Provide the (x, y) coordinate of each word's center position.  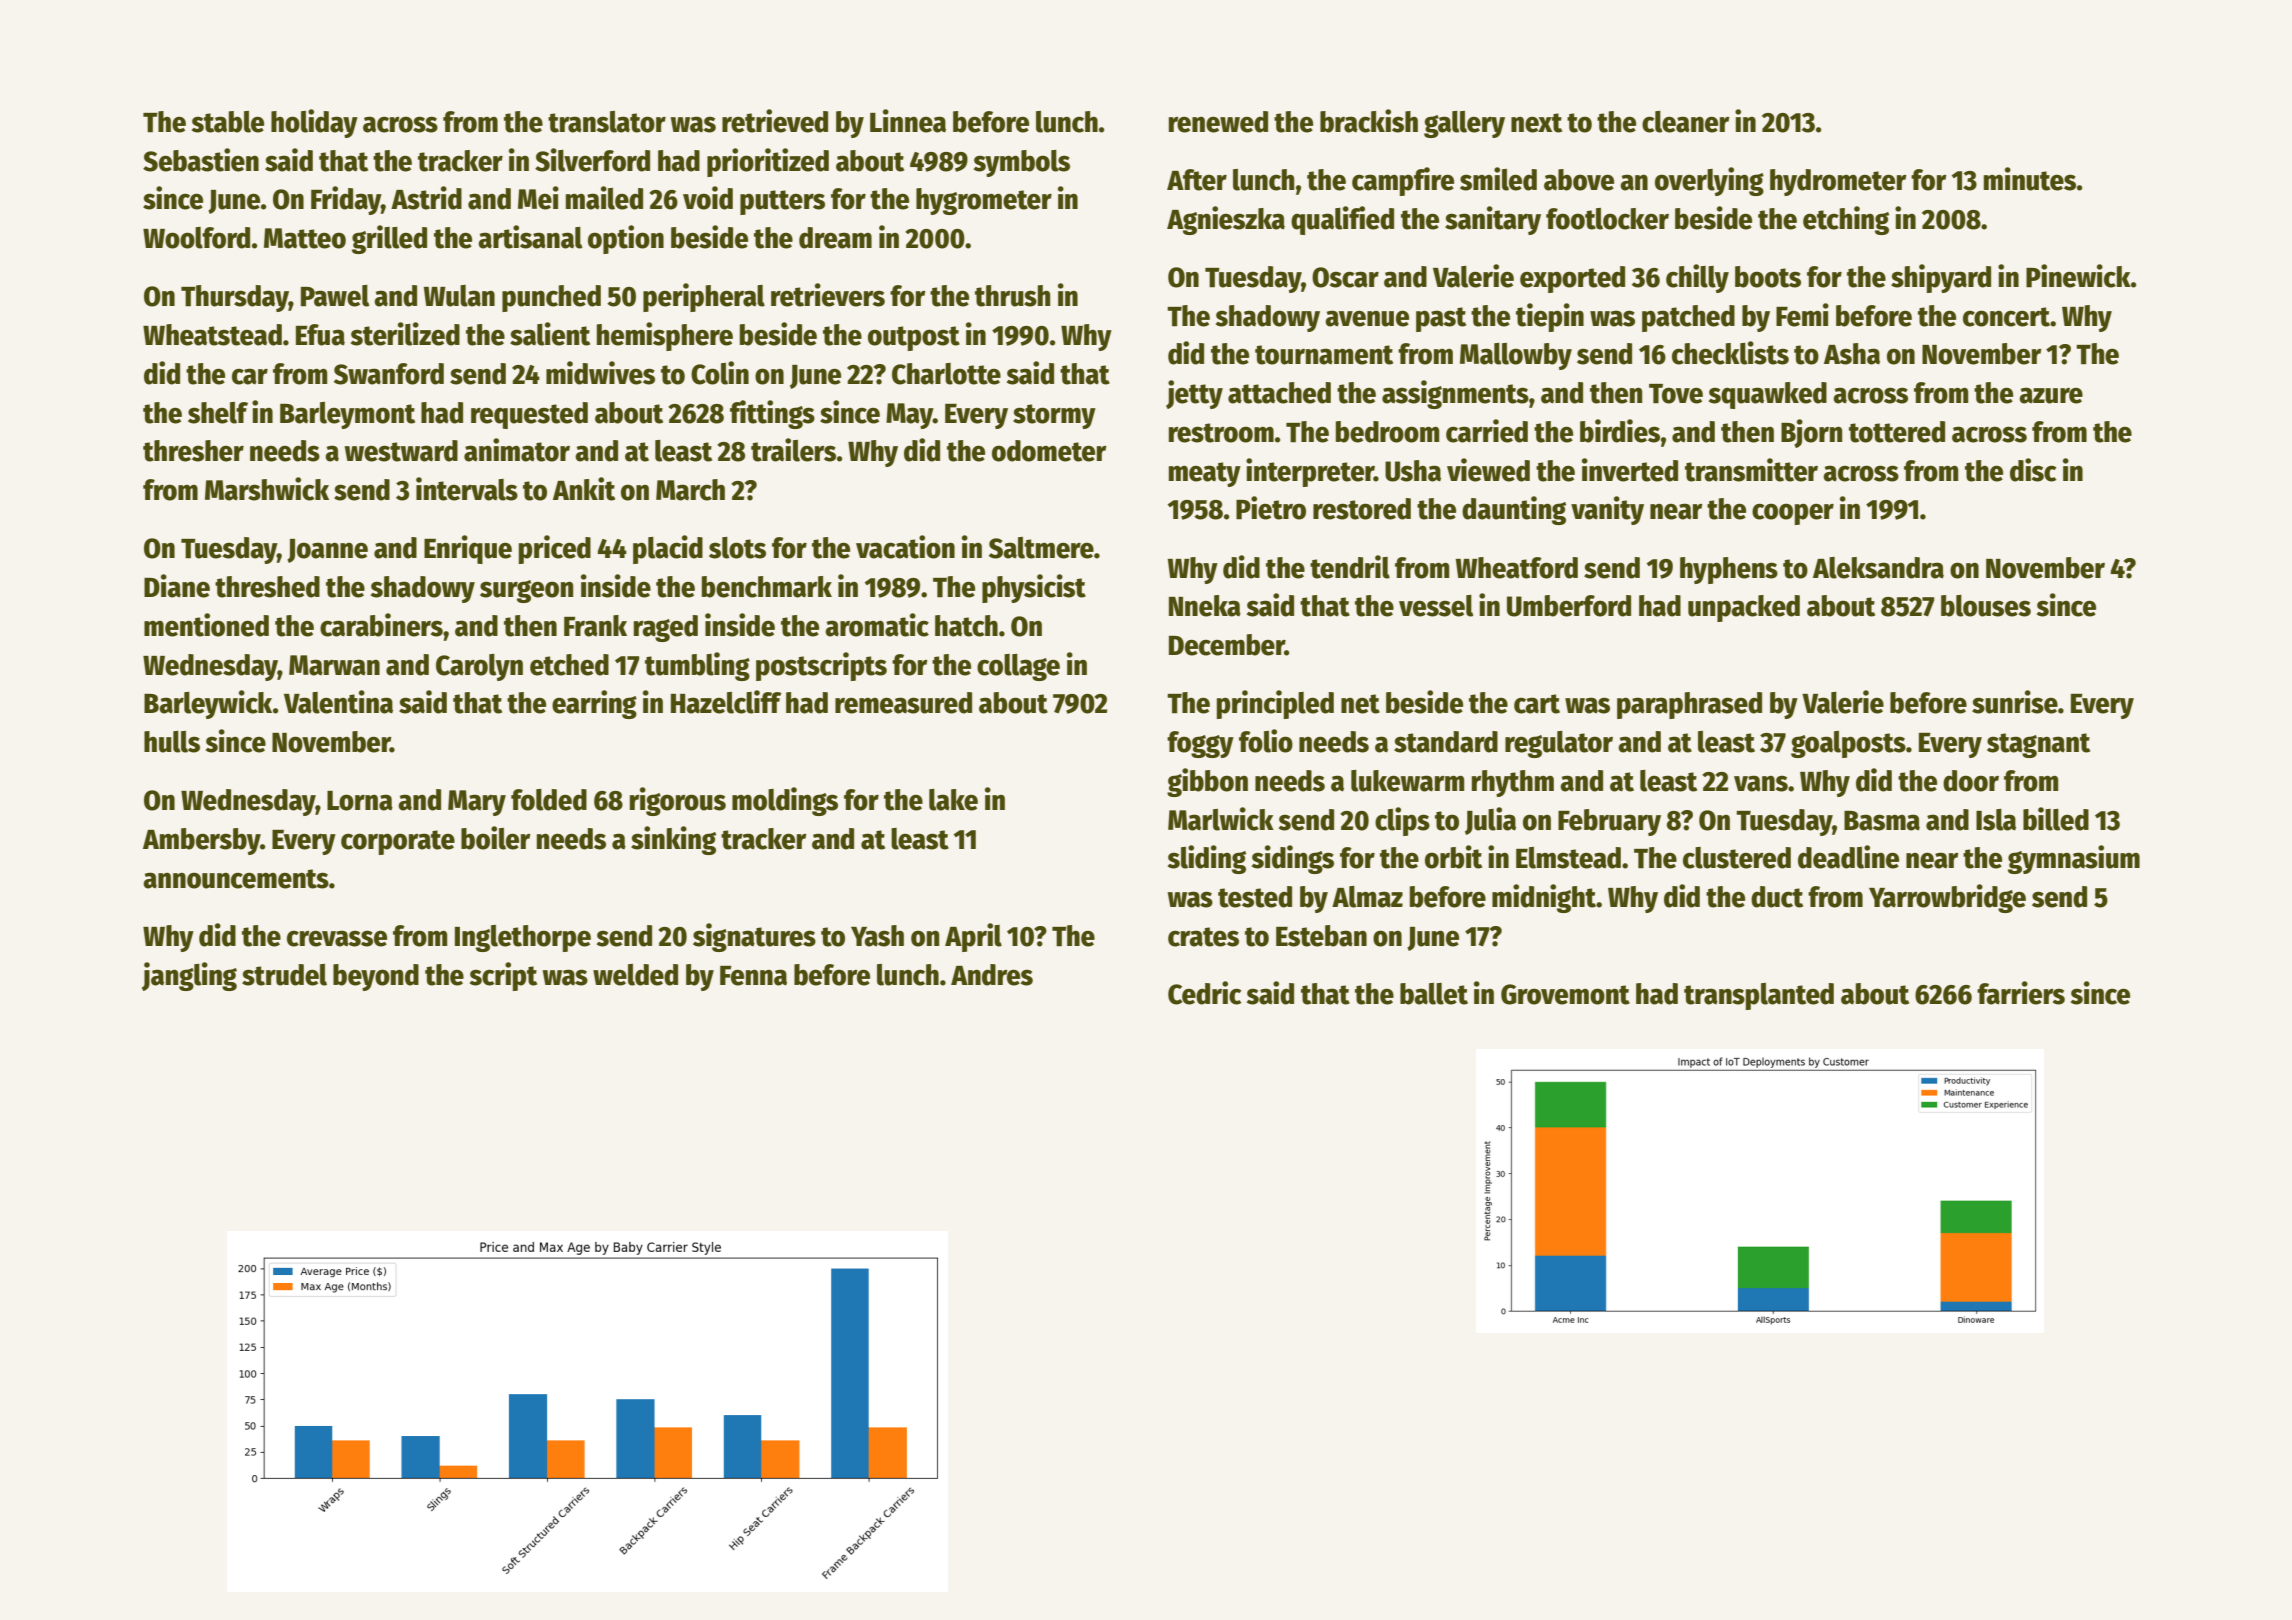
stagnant (2038, 745)
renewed (1218, 122)
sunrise (2015, 702)
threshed (267, 587)
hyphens (1729, 570)
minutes (2030, 179)
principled (1275, 704)
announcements (236, 879)
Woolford (196, 238)
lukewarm (1407, 781)
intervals (467, 489)
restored (1362, 509)
